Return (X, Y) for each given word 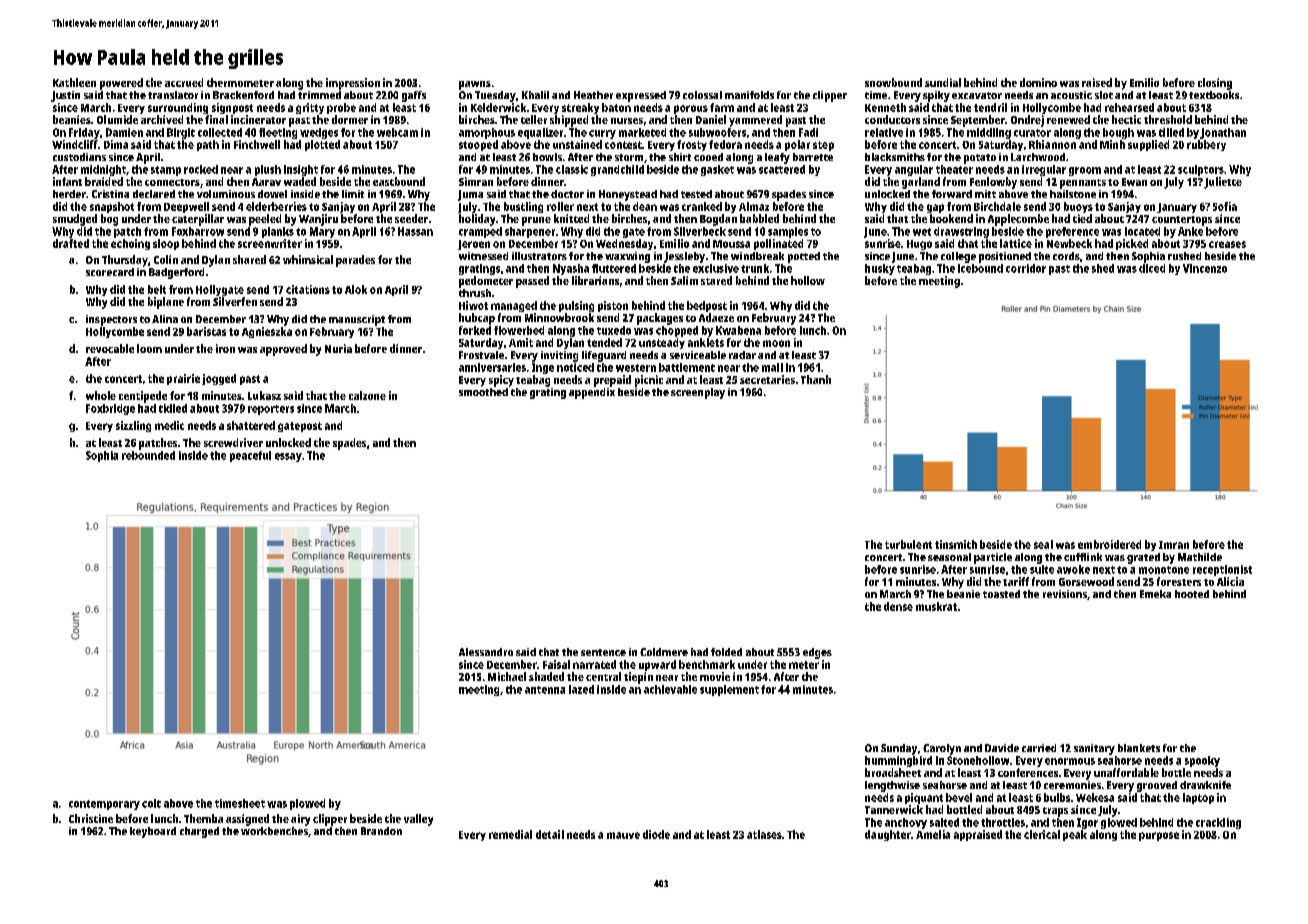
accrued (184, 82)
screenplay (698, 393)
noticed (575, 367)
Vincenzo (1205, 268)
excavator (977, 95)
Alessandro (486, 652)
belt (157, 289)
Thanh (816, 379)
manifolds (749, 95)
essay (288, 457)
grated (1143, 558)
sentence (603, 652)
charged (199, 832)
